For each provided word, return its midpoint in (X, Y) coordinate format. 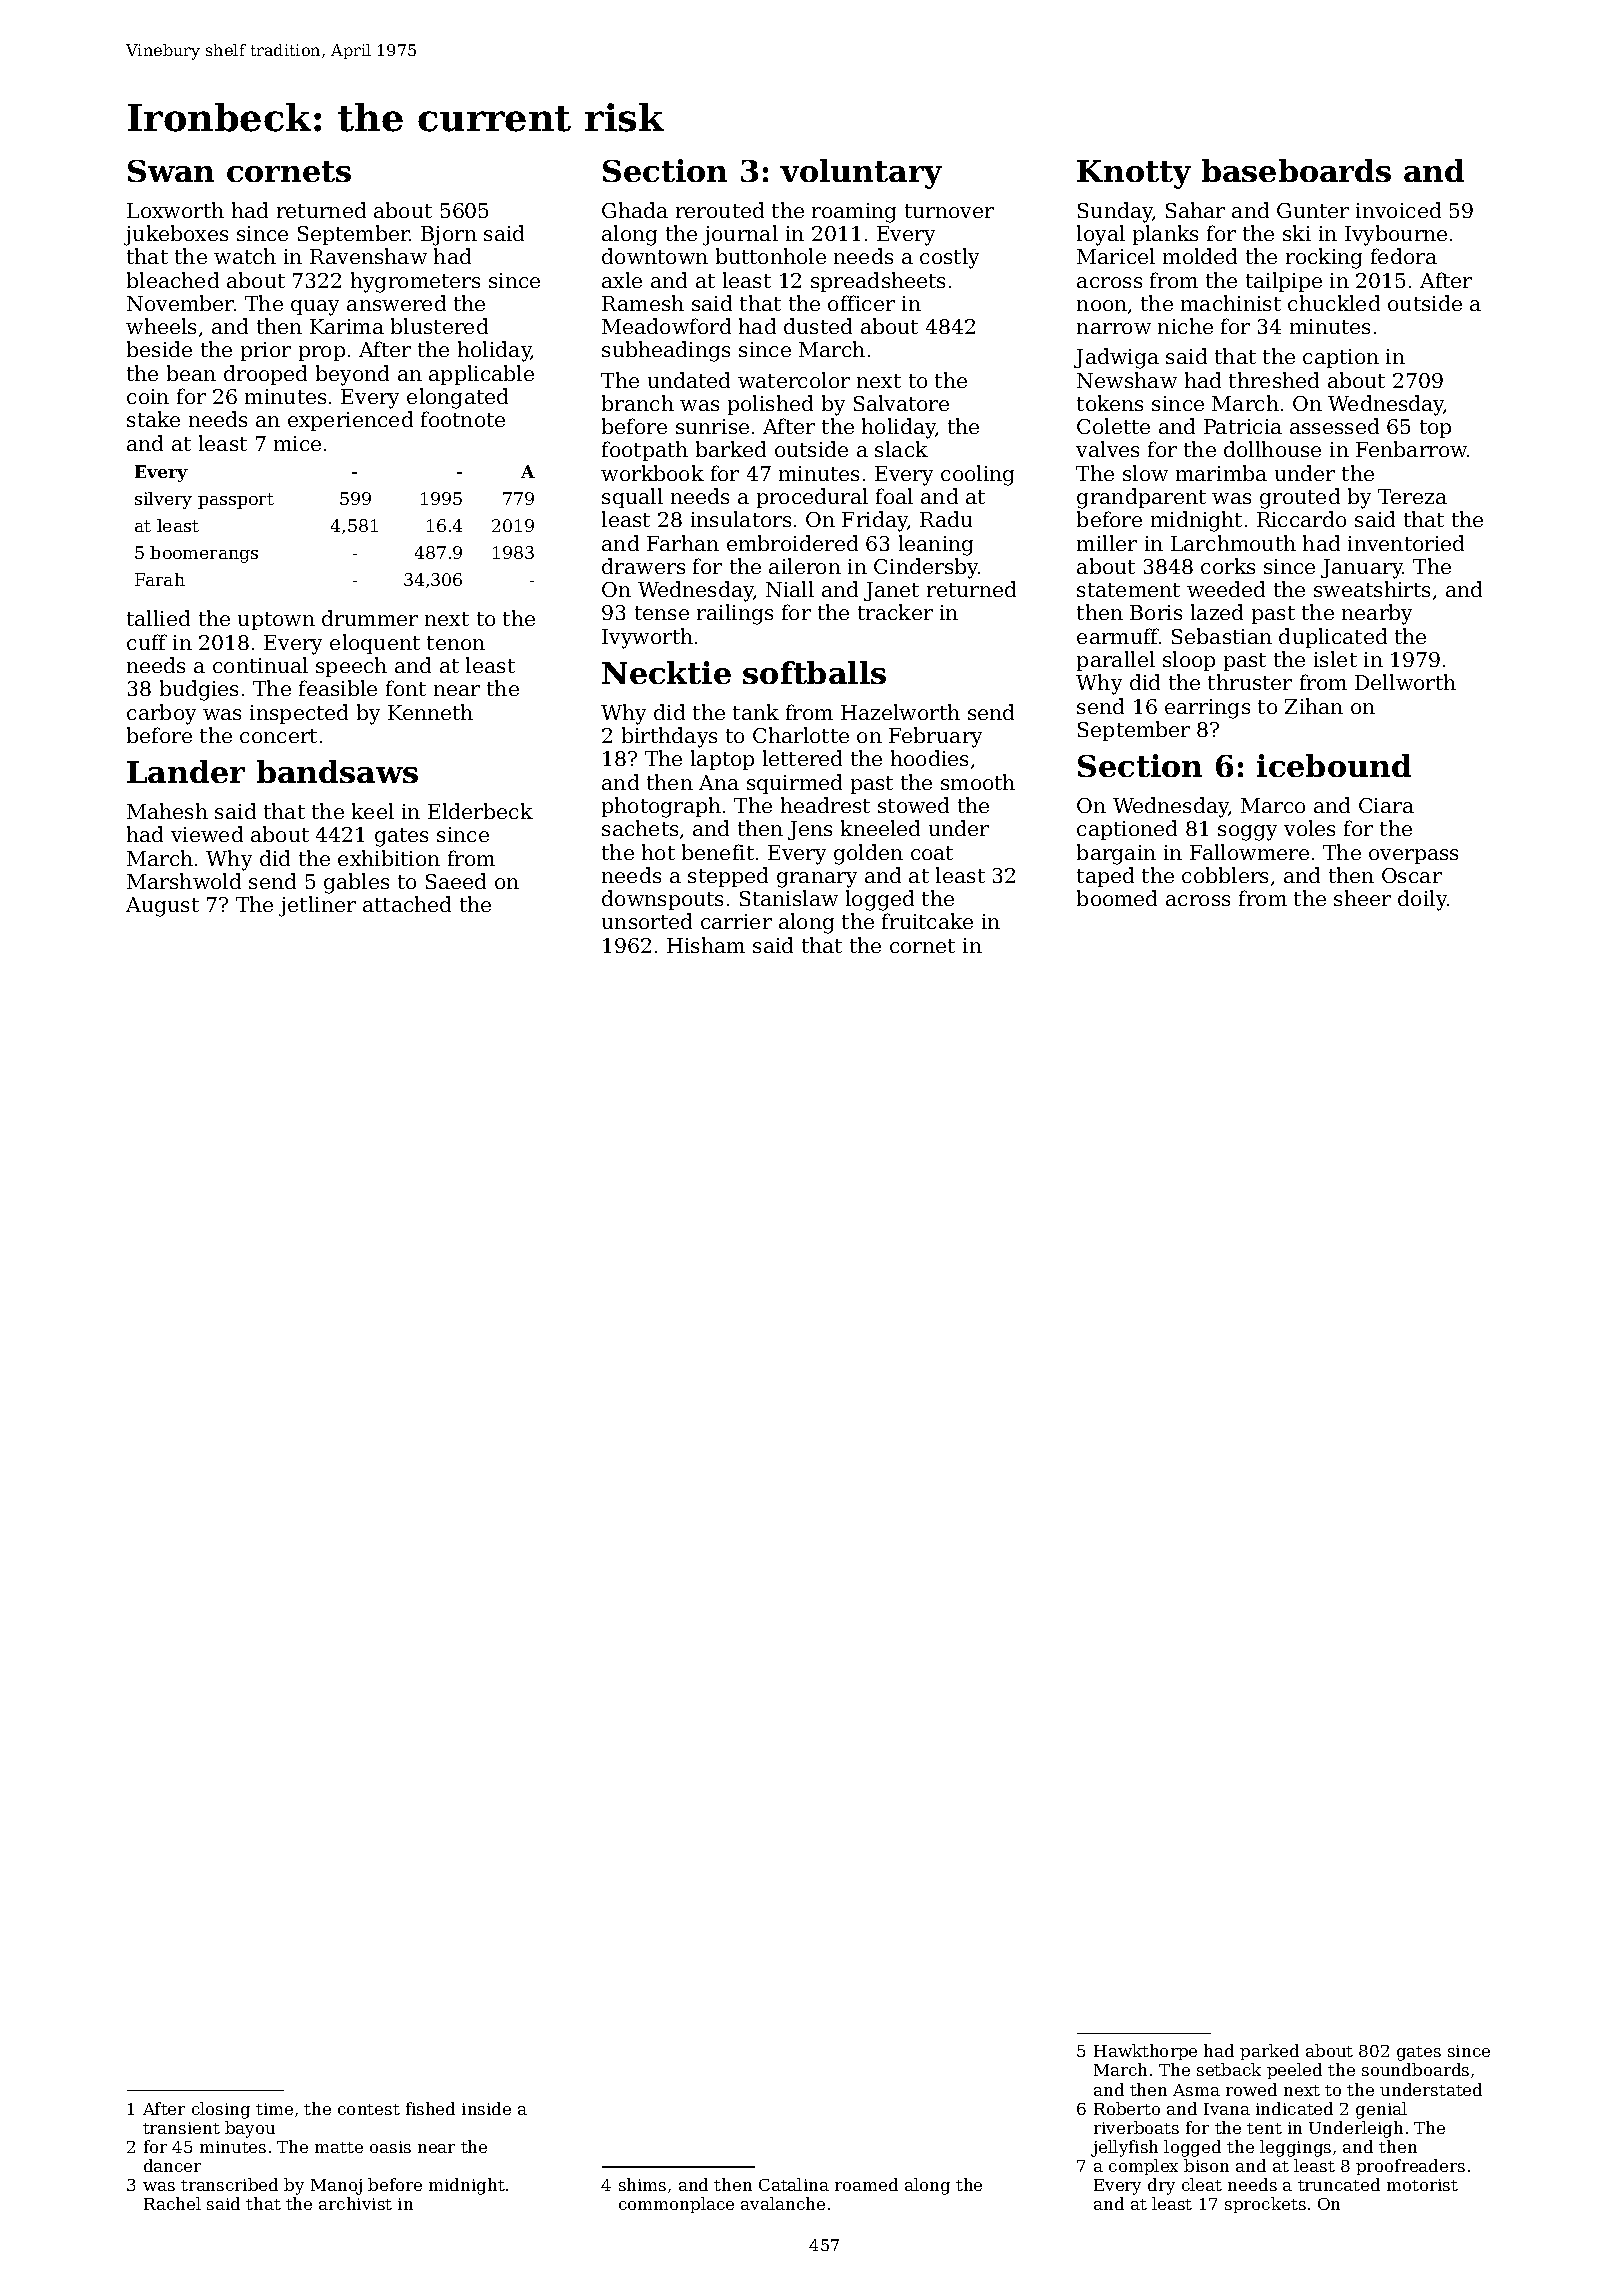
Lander (186, 771)
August (162, 907)
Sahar (1195, 210)
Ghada (635, 210)
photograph (661, 807)
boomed (1117, 898)
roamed (866, 2184)
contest (369, 2109)
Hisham (706, 945)
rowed (1251, 2089)
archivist (355, 2203)
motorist (1422, 2185)
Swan (171, 171)
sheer (1362, 898)
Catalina (794, 2184)
